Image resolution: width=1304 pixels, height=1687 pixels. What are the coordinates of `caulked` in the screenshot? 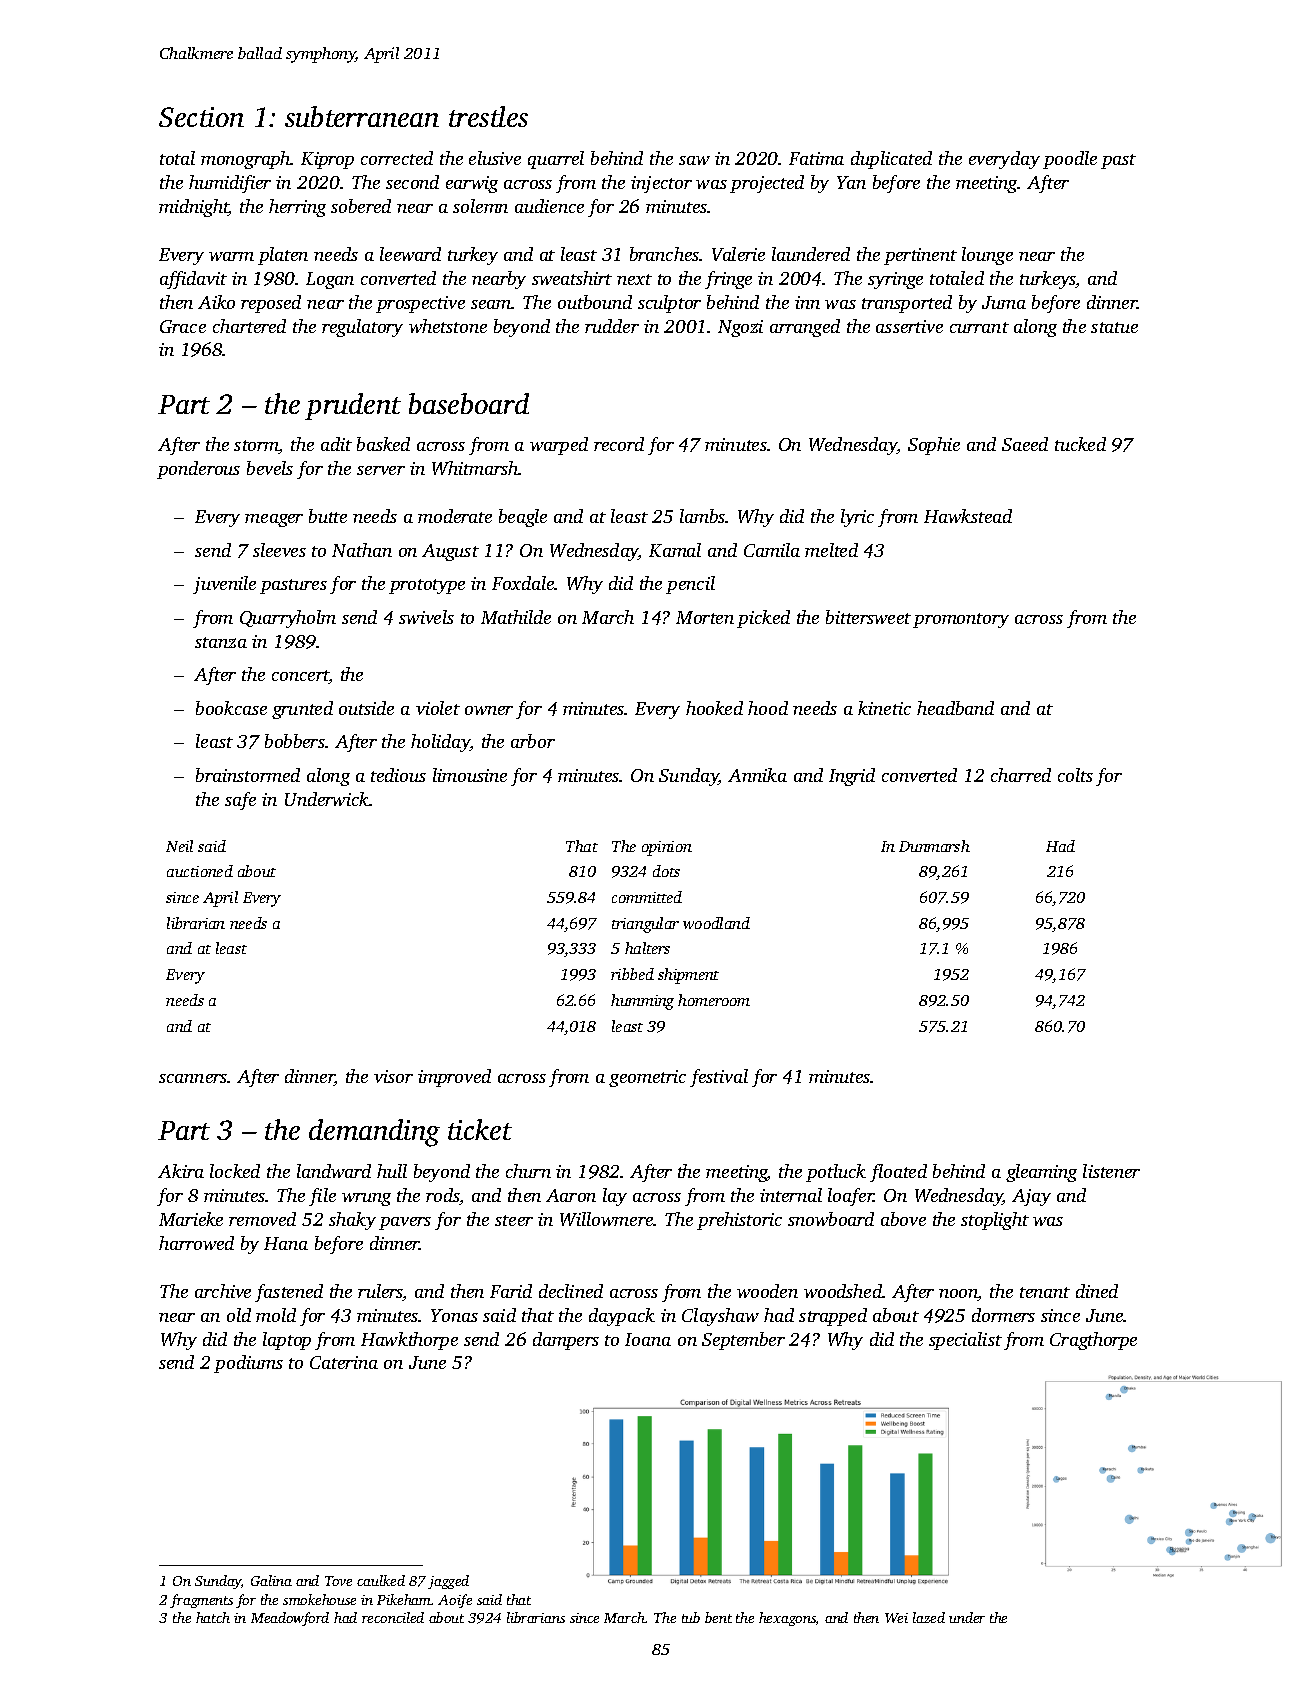 It's located at (381, 1580).
